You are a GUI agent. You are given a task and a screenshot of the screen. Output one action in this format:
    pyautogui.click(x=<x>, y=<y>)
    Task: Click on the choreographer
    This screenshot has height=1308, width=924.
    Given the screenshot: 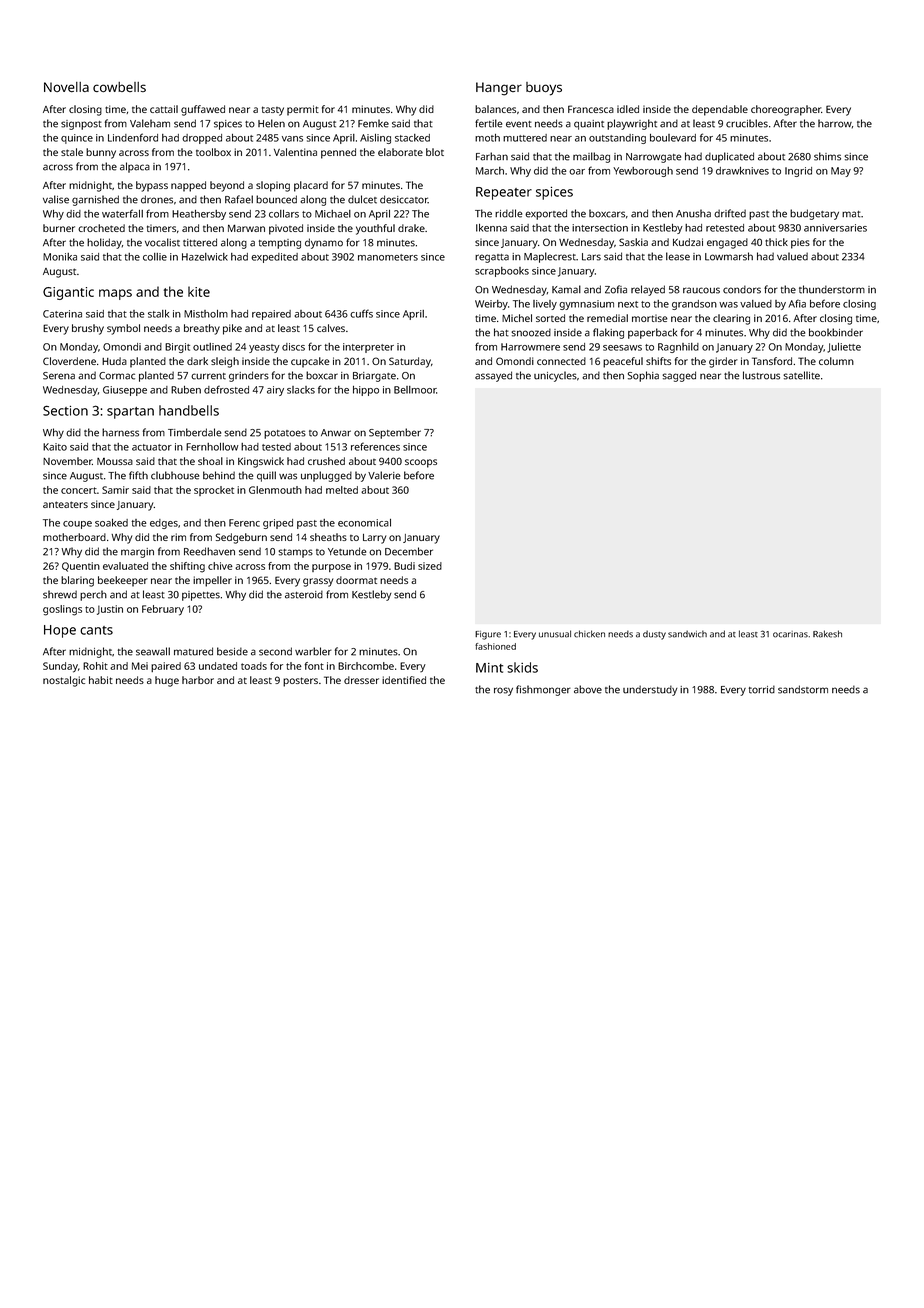 What is the action you would take?
    pyautogui.click(x=786, y=110)
